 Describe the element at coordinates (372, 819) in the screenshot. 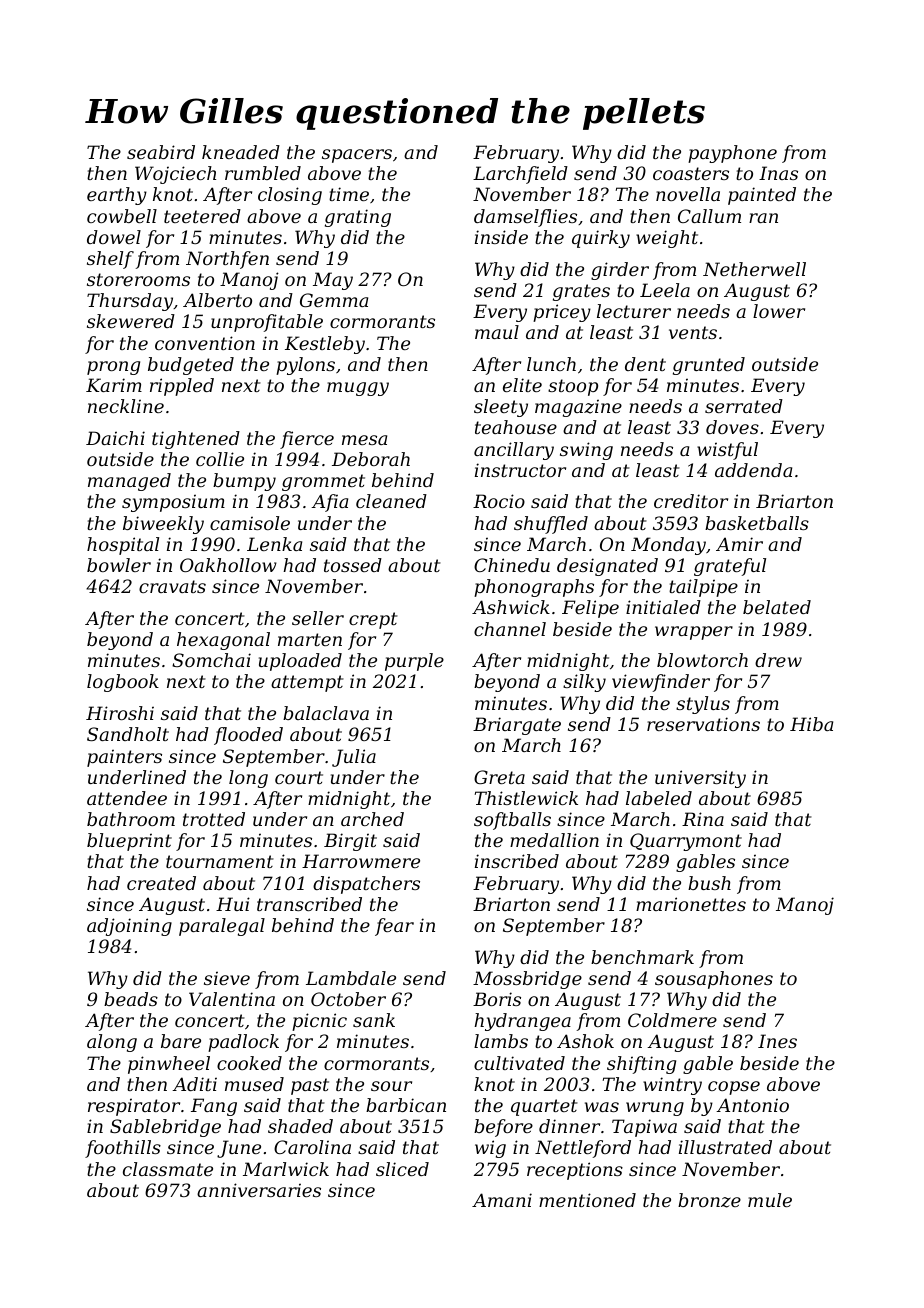

I see `arched` at that location.
